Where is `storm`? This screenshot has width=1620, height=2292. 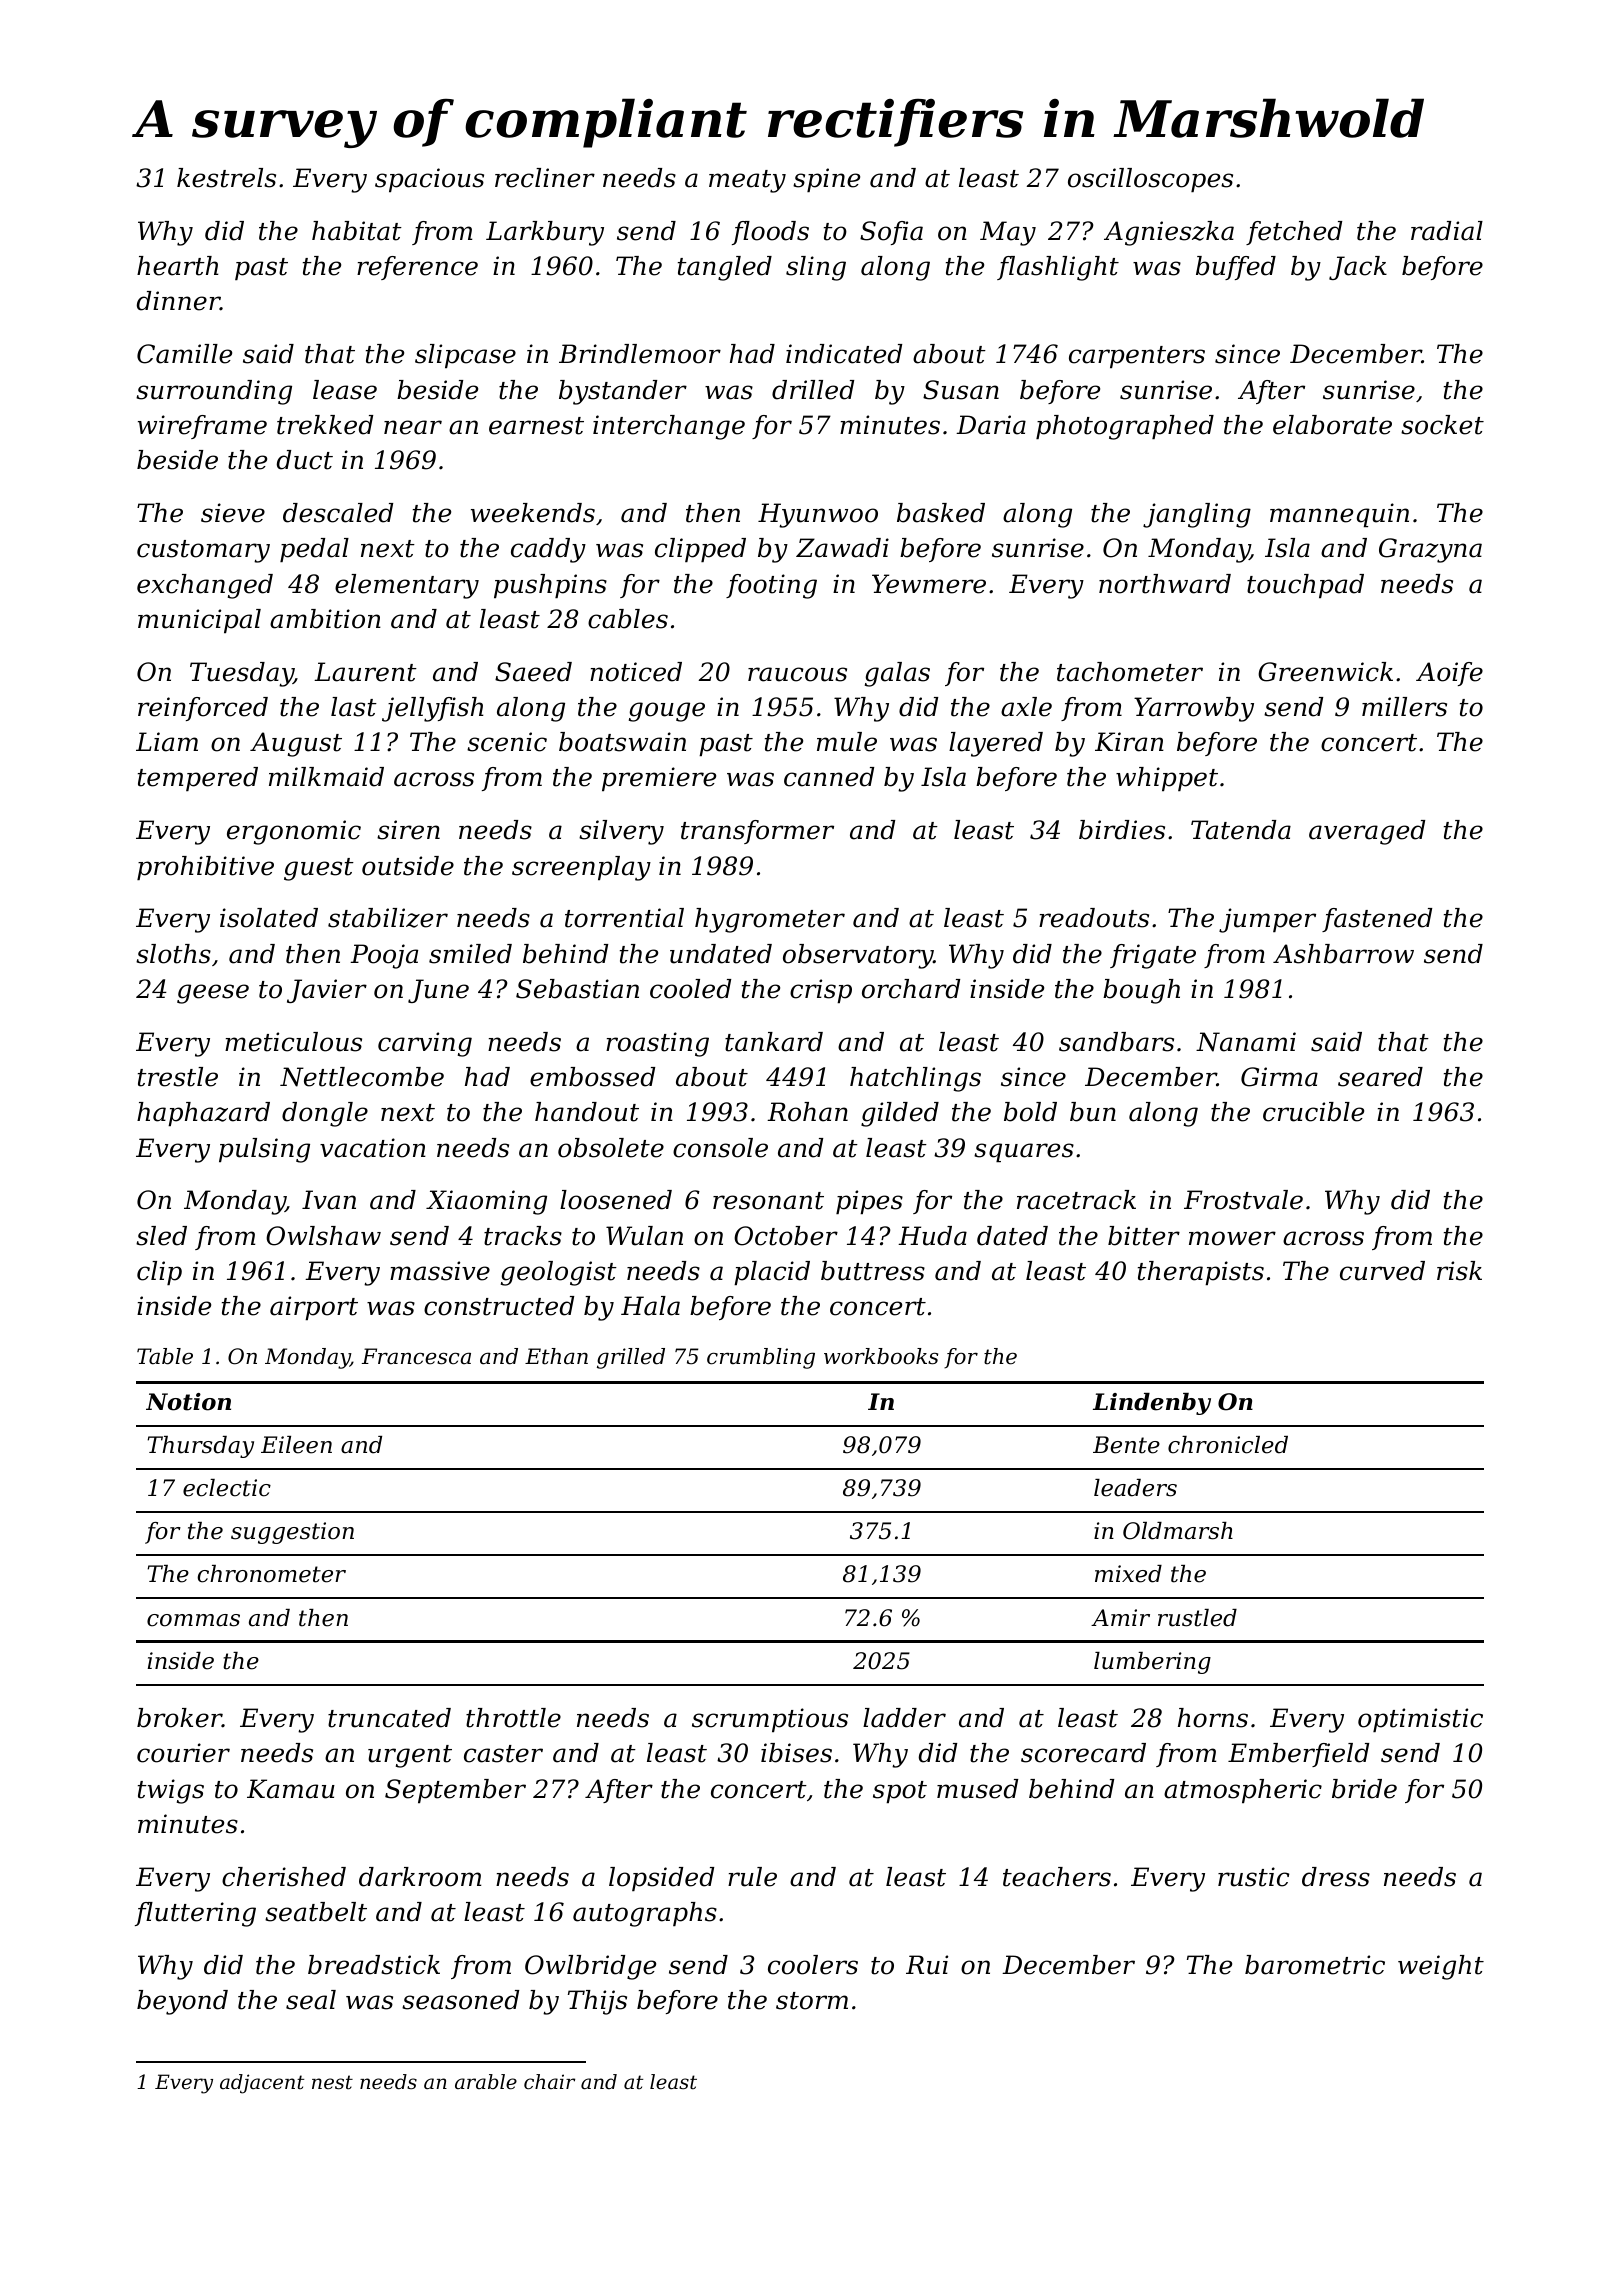 storm is located at coordinates (812, 2001).
